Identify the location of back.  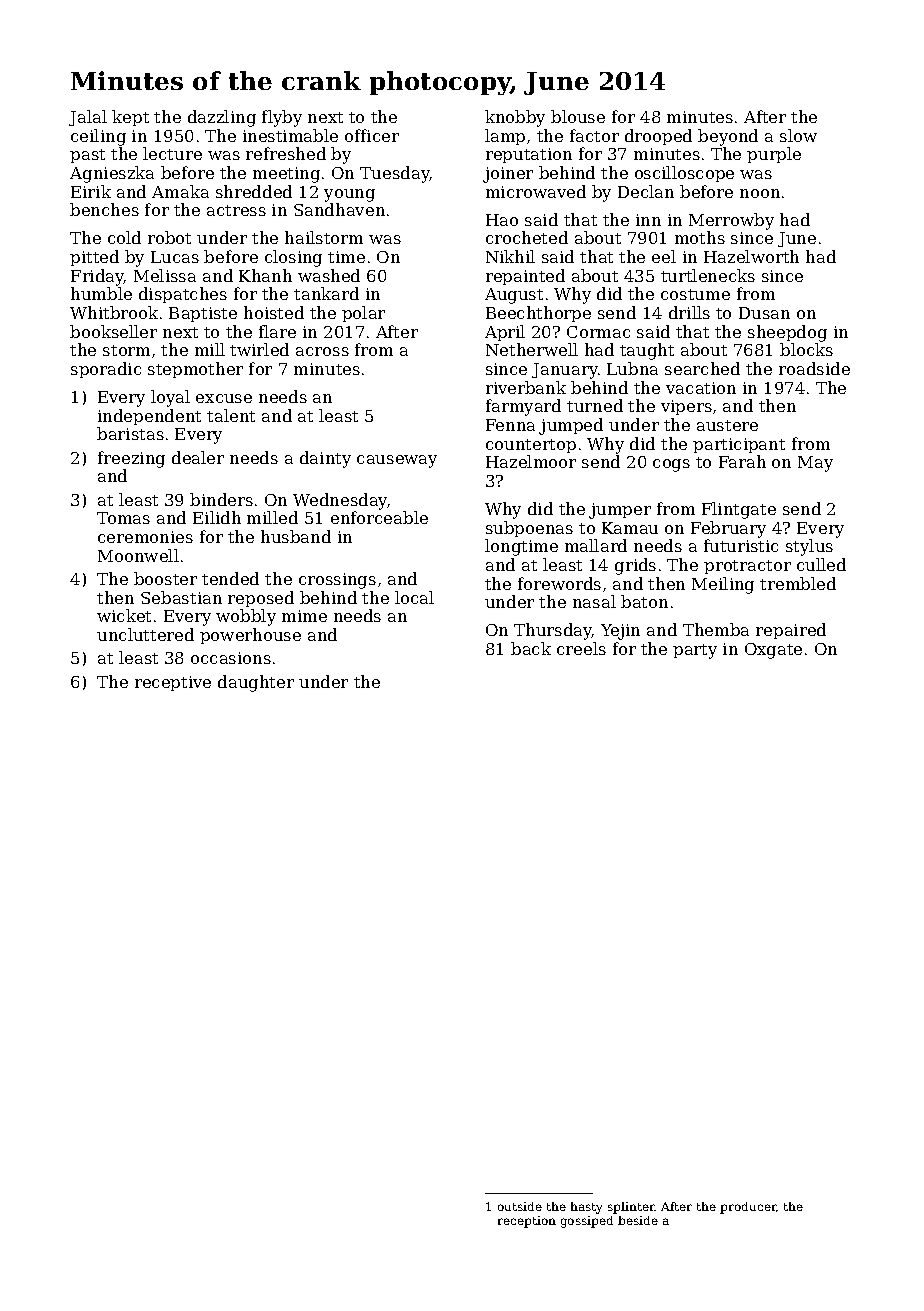
(531, 648).
